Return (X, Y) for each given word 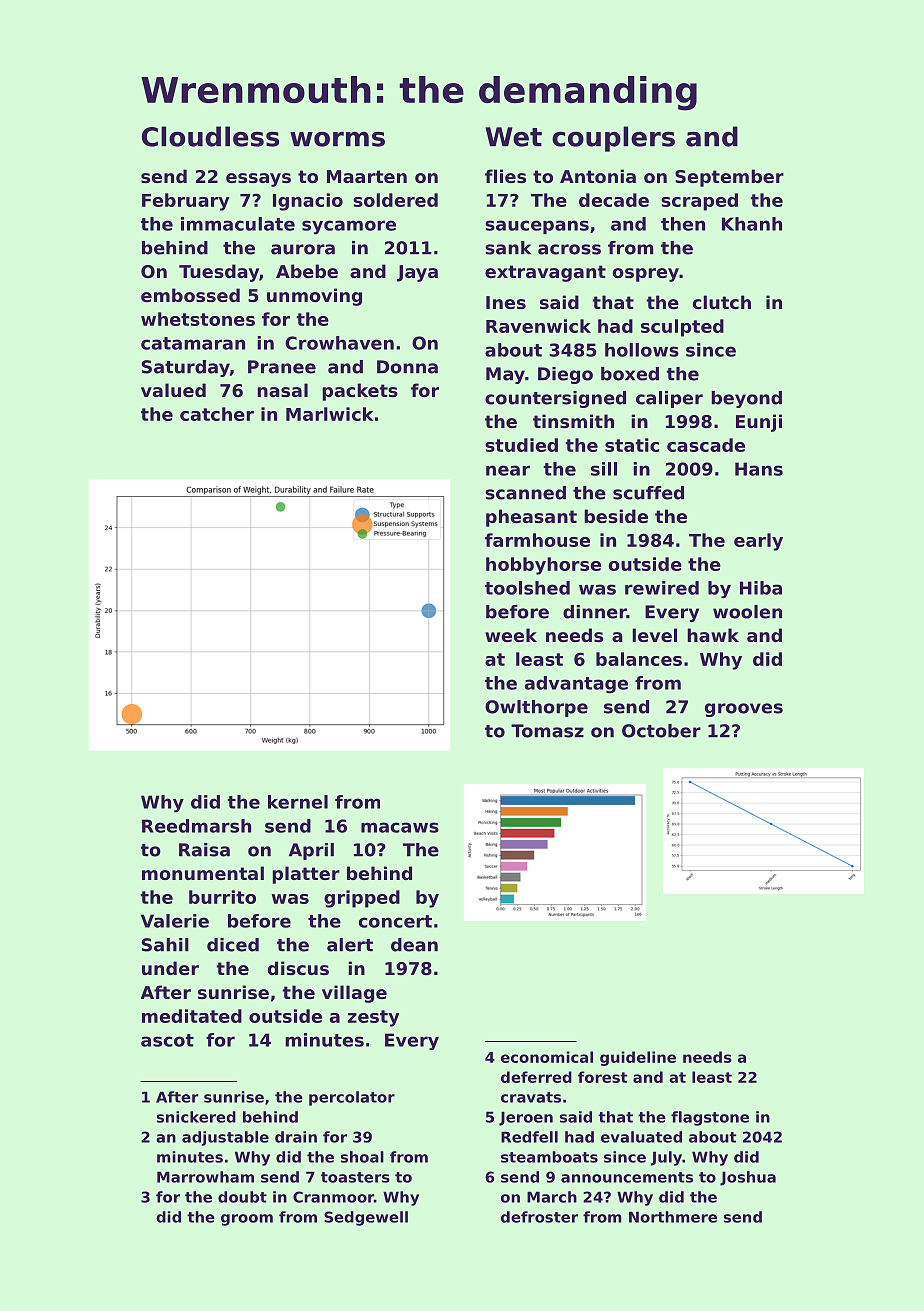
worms (337, 139)
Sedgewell (366, 1218)
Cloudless (210, 136)
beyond (746, 399)
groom (247, 1220)
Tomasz (547, 731)
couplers (613, 139)
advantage (576, 685)
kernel (298, 802)
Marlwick (329, 414)
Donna (407, 367)
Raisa (204, 850)
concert (395, 921)
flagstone (710, 1118)
